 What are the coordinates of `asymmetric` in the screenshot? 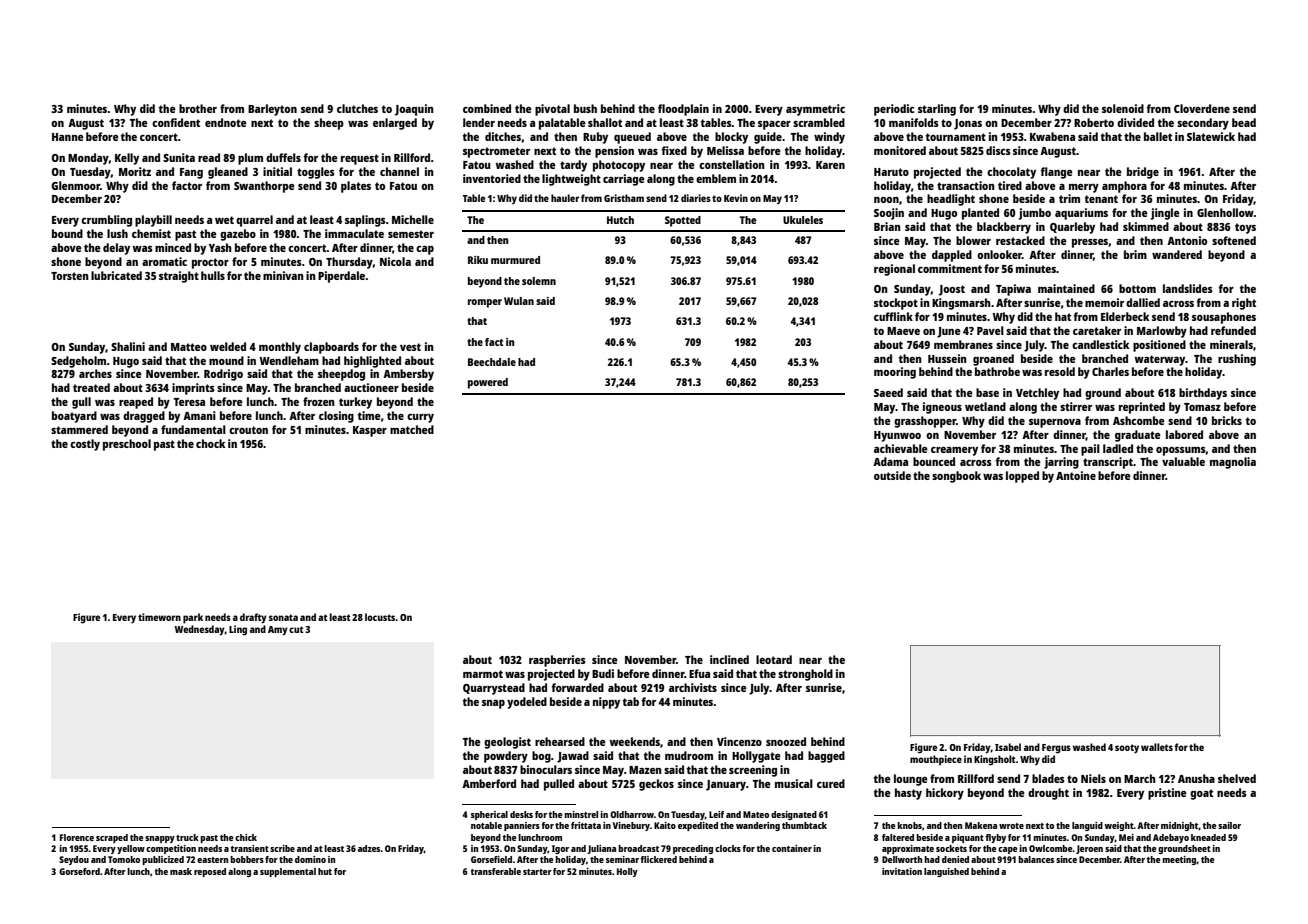 It's located at (815, 110).
